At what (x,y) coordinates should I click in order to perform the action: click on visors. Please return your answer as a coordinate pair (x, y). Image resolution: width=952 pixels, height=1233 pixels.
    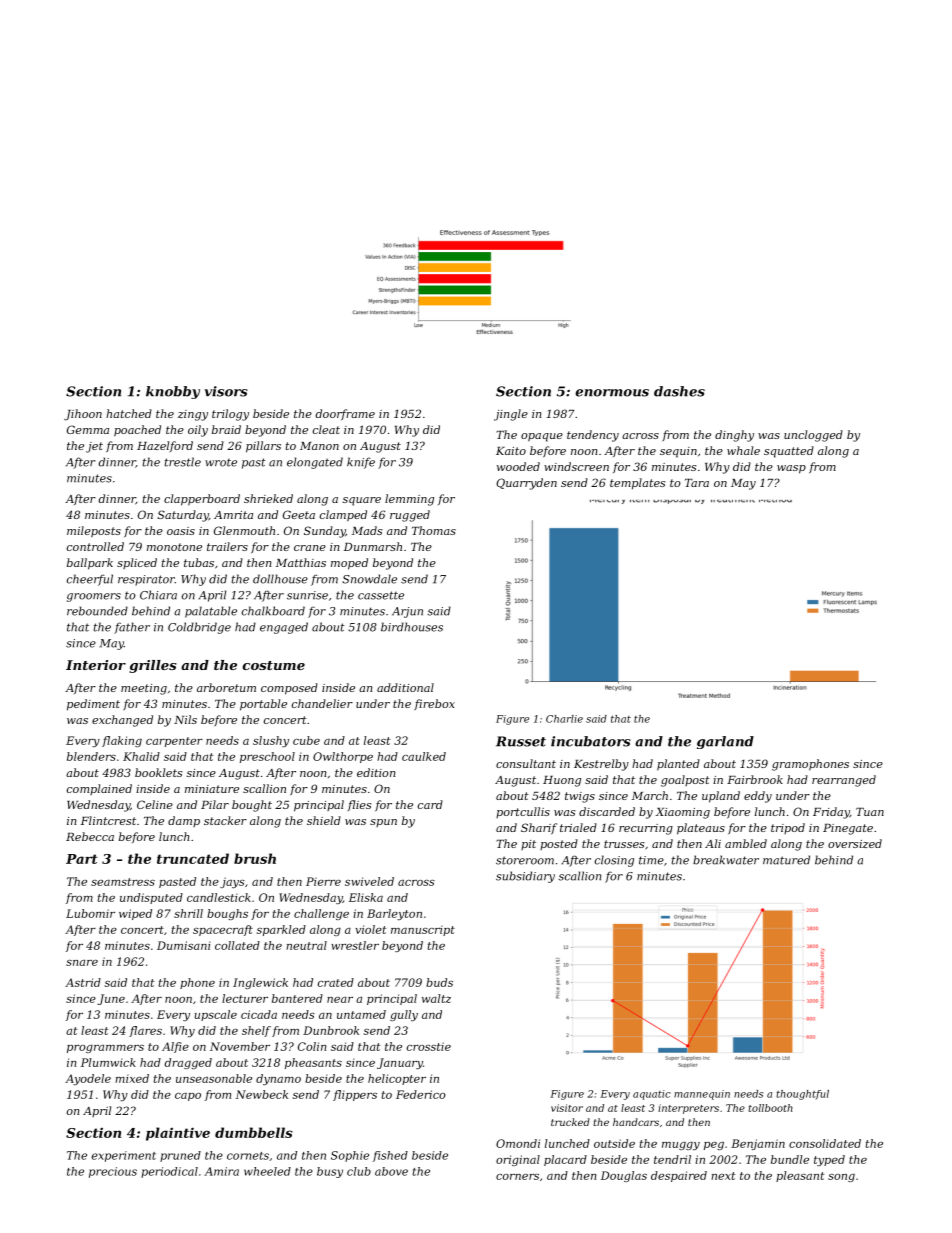
    Looking at the image, I should click on (226, 391).
